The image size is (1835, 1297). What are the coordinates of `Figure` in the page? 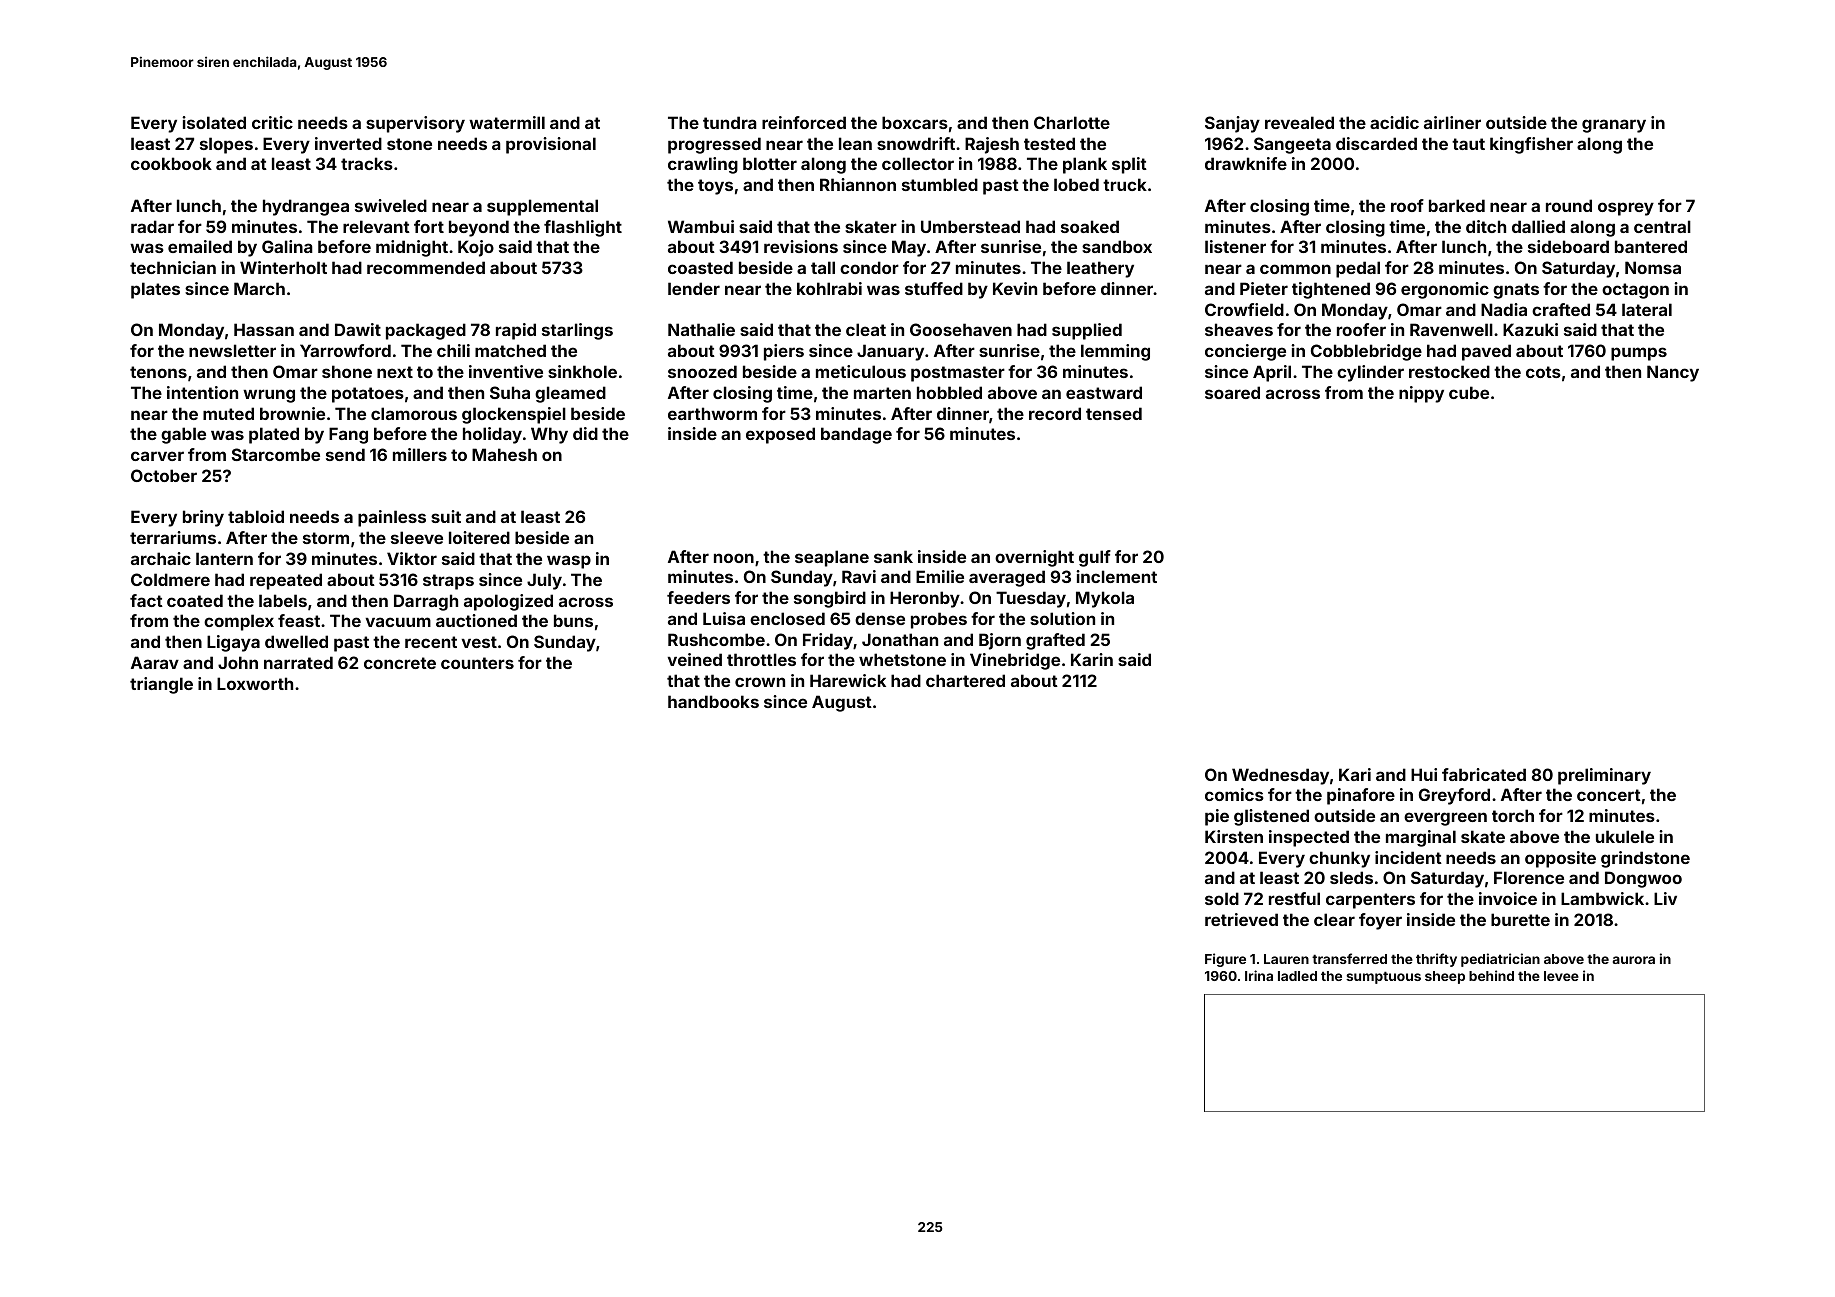 It's located at (1225, 960).
